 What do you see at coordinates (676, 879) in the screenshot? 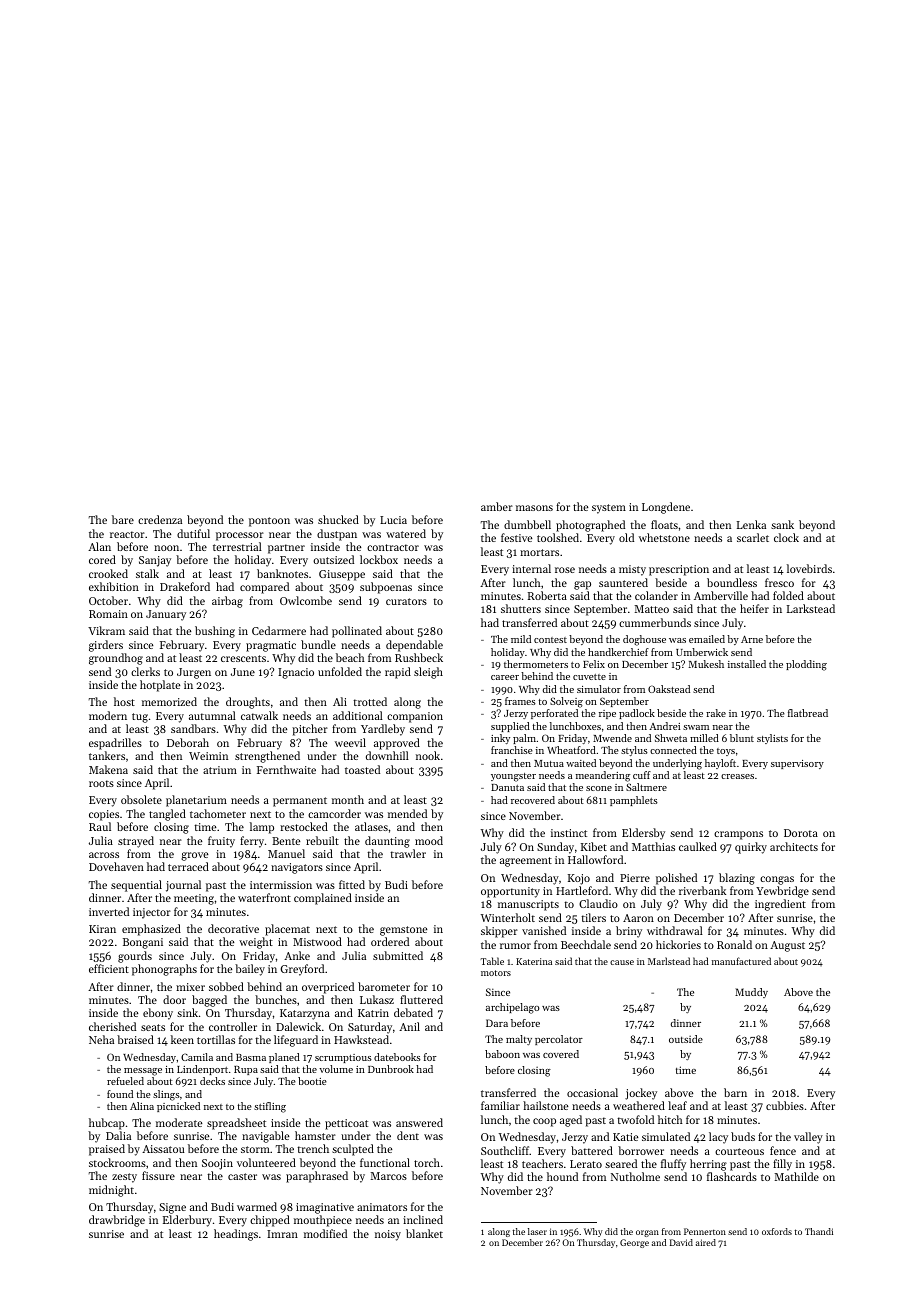
I see `polished` at bounding box center [676, 879].
